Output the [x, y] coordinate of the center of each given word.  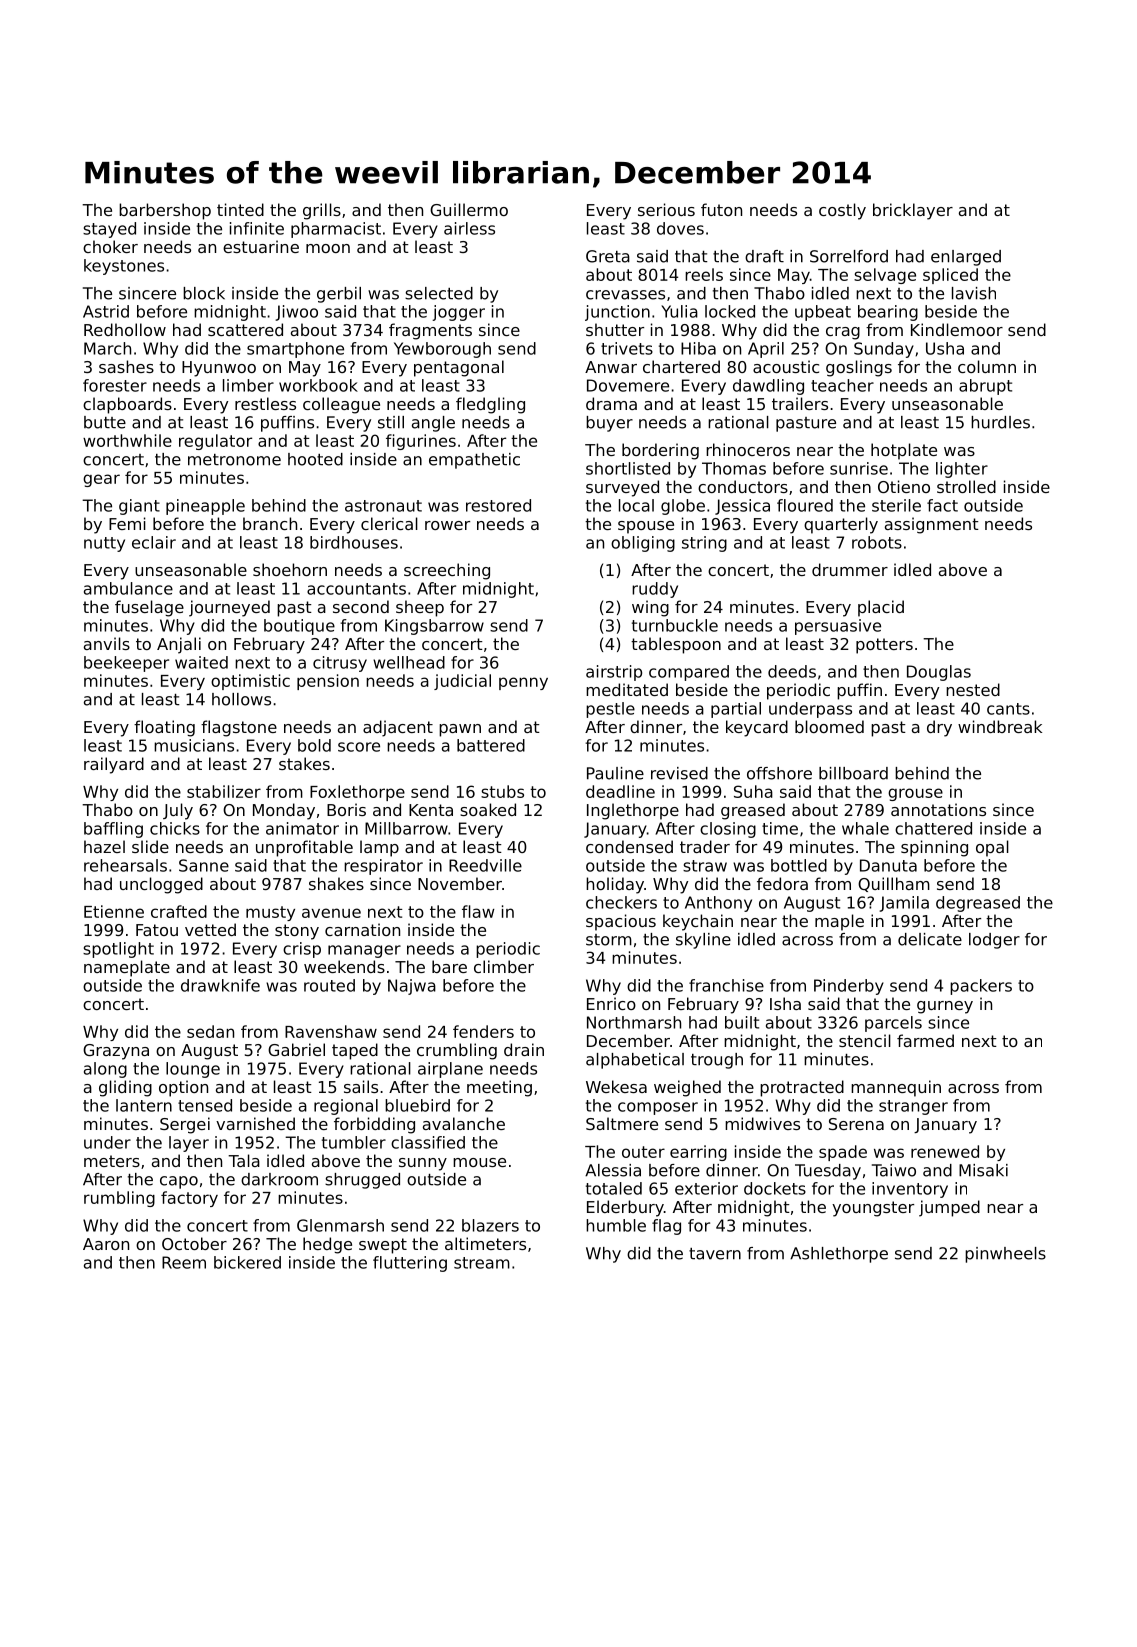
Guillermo [469, 209]
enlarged [966, 258]
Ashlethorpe [839, 1255]
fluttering [410, 1264]
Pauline [615, 773]
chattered [933, 828]
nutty [104, 544]
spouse [646, 527]
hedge [327, 1245]
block [204, 293]
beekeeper [126, 664]
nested [973, 689]
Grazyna [116, 1052]
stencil [865, 1040]
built [742, 1022]
